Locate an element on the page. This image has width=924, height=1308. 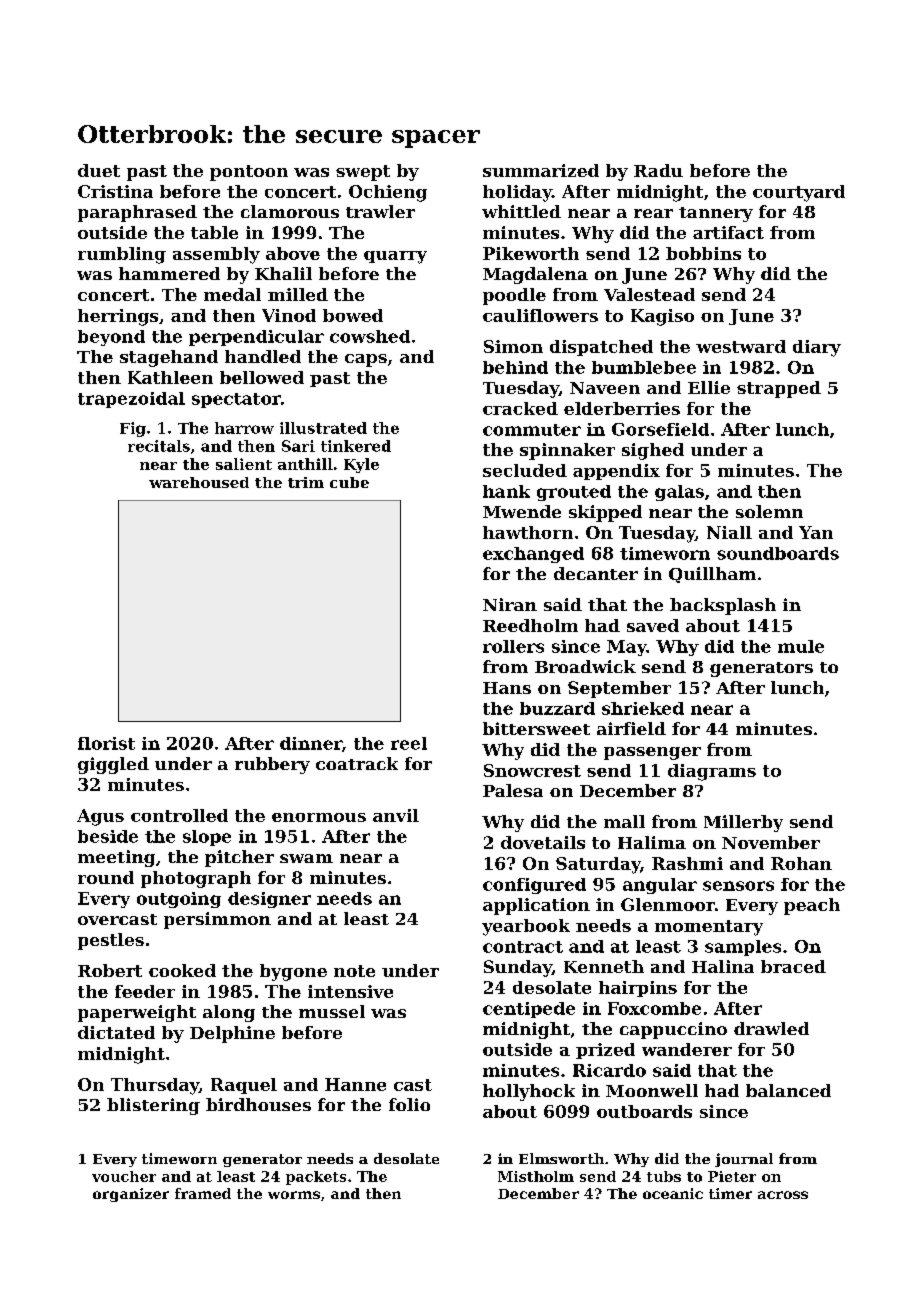
shrieked is located at coordinates (643, 708).
